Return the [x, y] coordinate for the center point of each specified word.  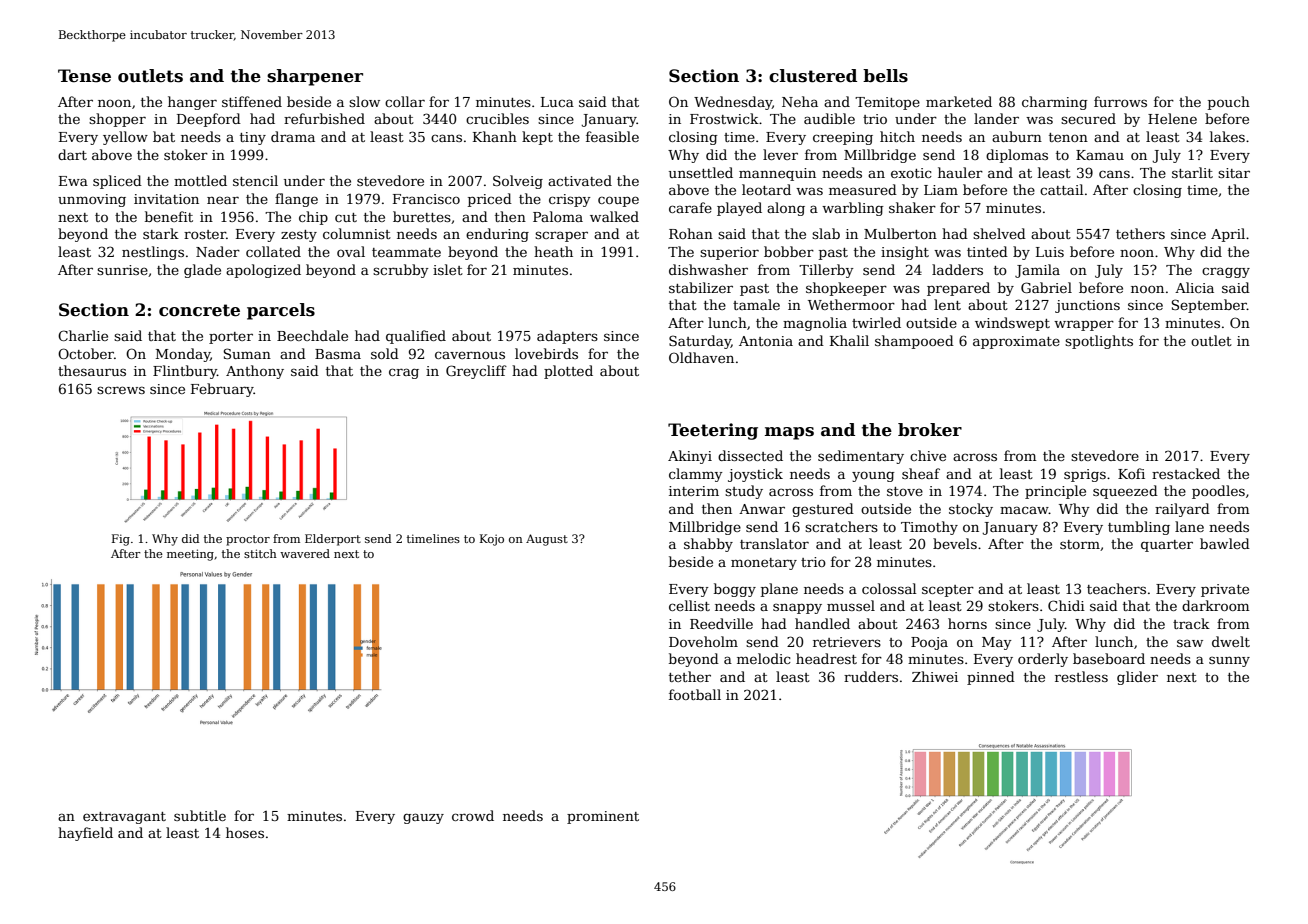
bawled [1225, 543]
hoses [245, 832]
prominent [603, 817]
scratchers [841, 526]
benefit [169, 216]
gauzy [423, 818]
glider [1137, 678]
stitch [260, 553]
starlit [1192, 172]
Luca [557, 102]
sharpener [315, 77]
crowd [473, 815]
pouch [1229, 103]
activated [580, 180]
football [695, 694]
